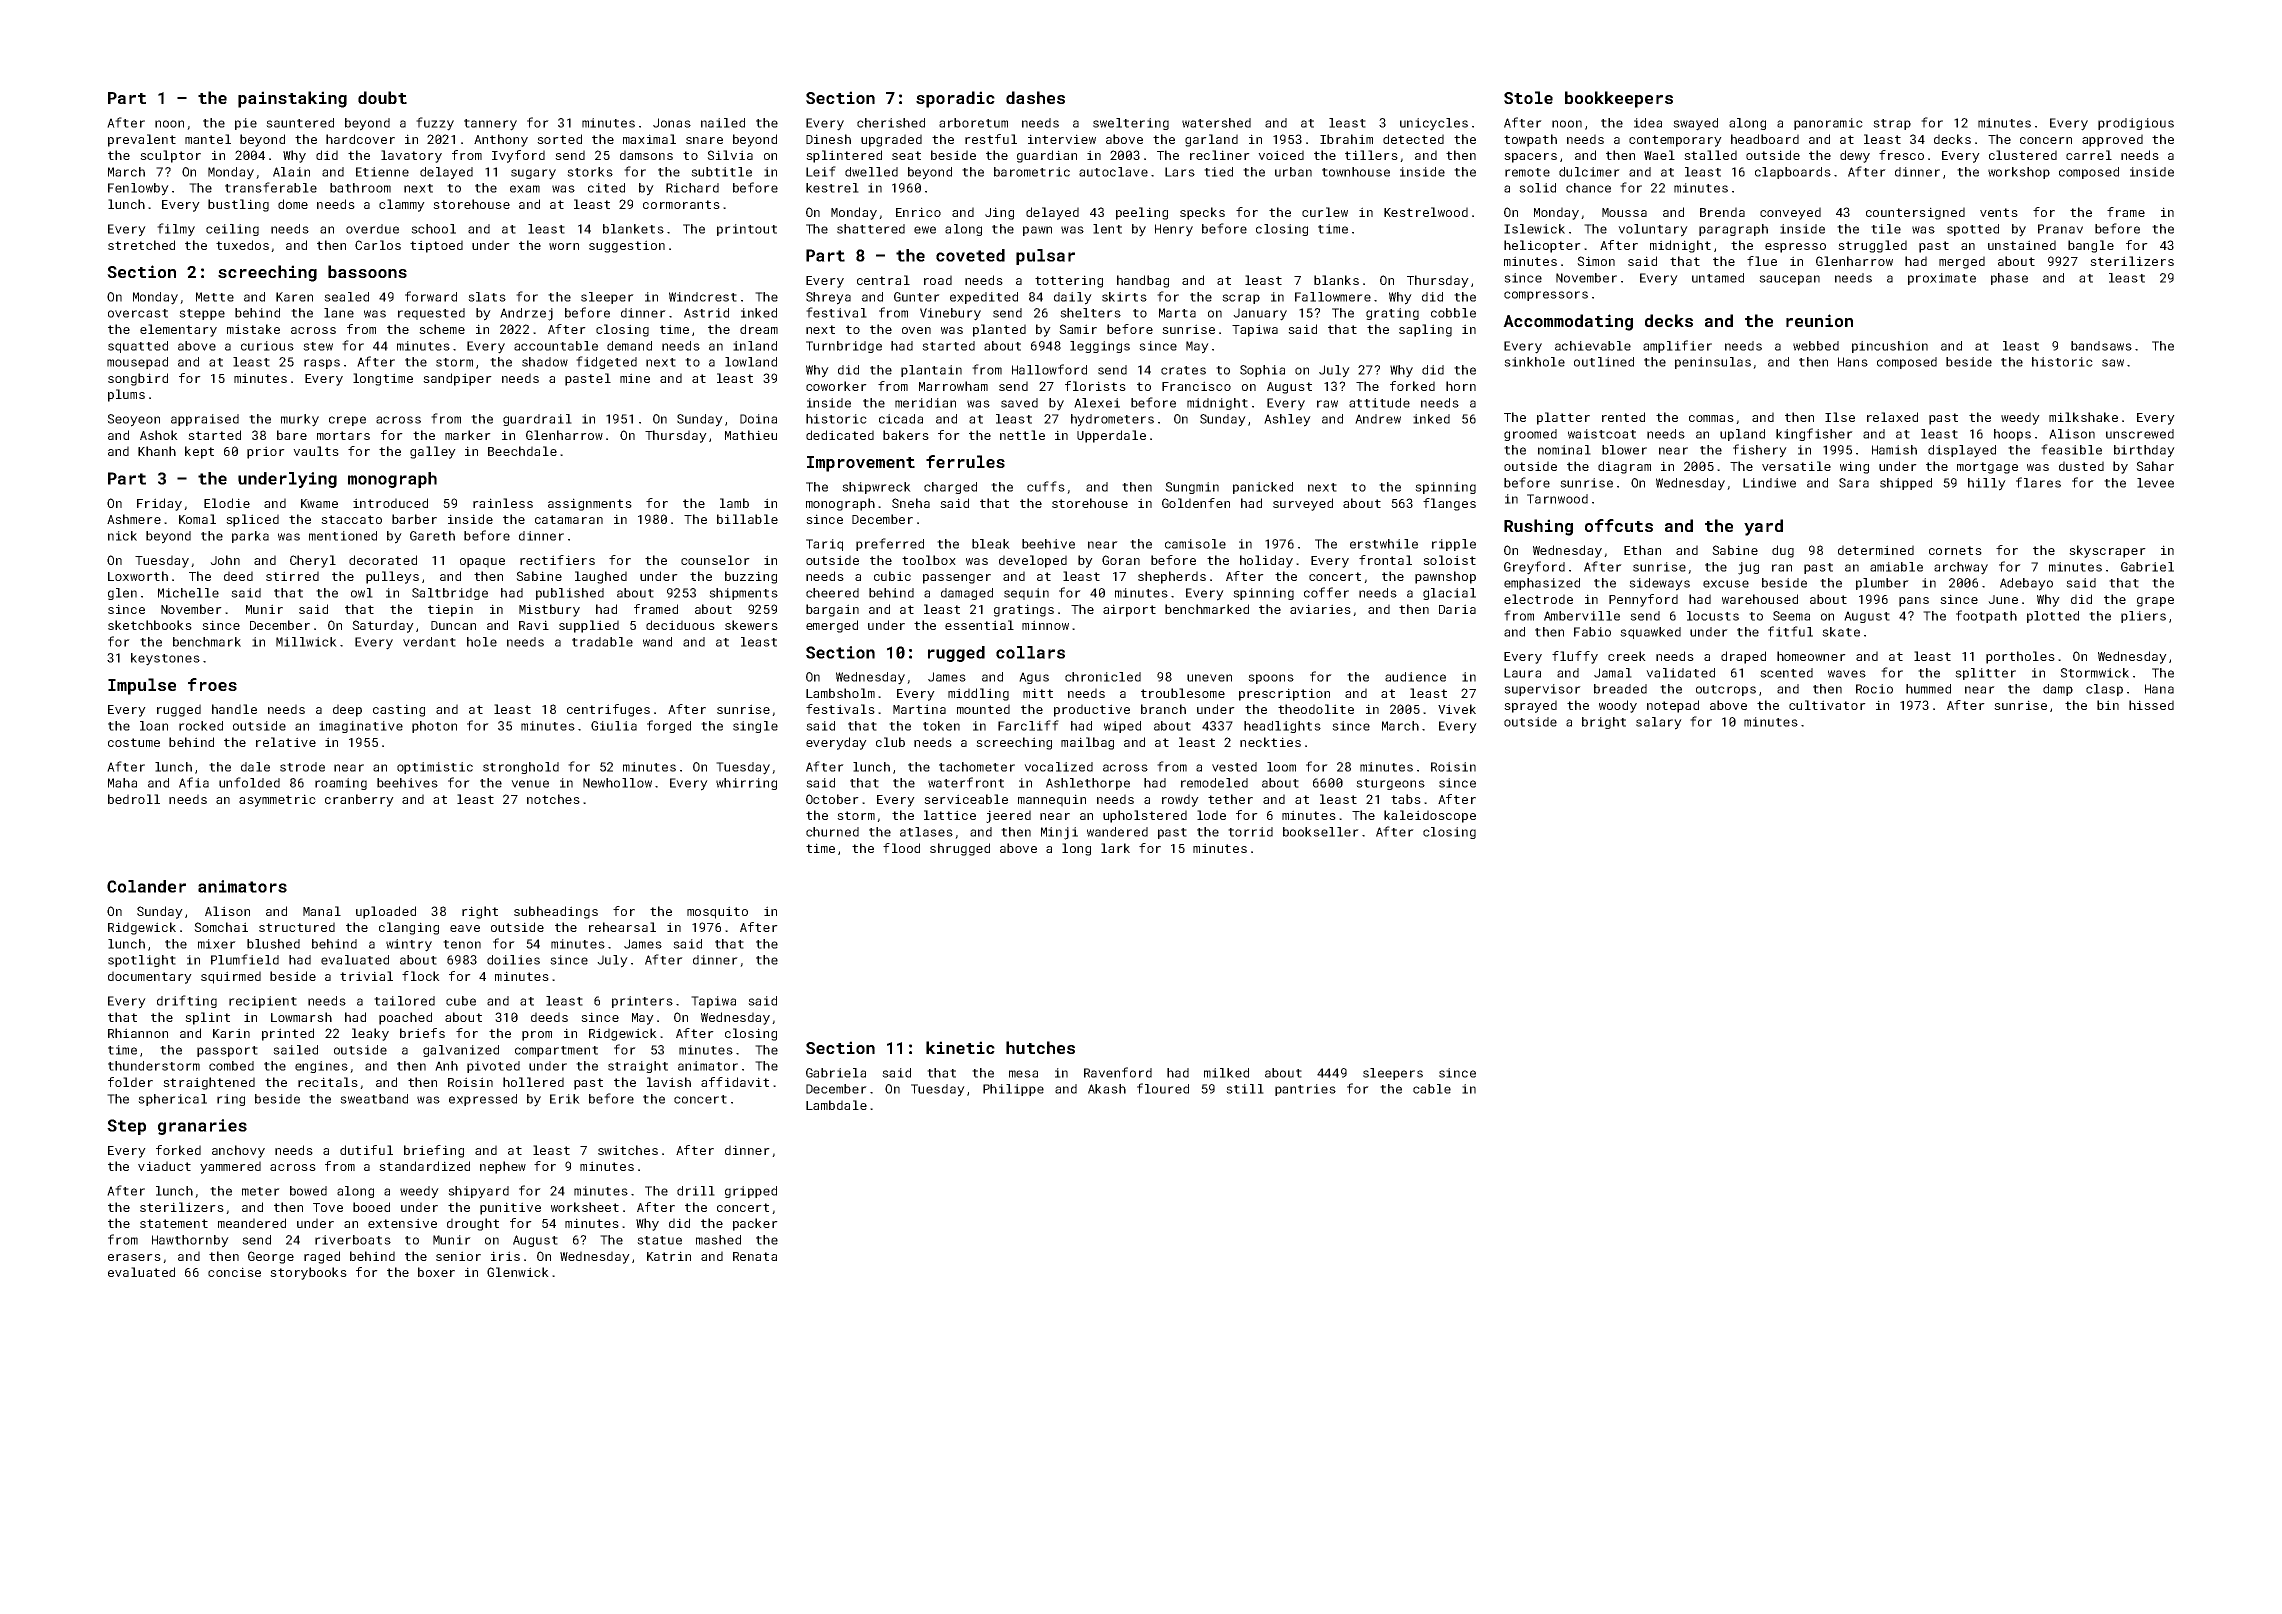  I want to click on pantries, so click(1305, 1090).
